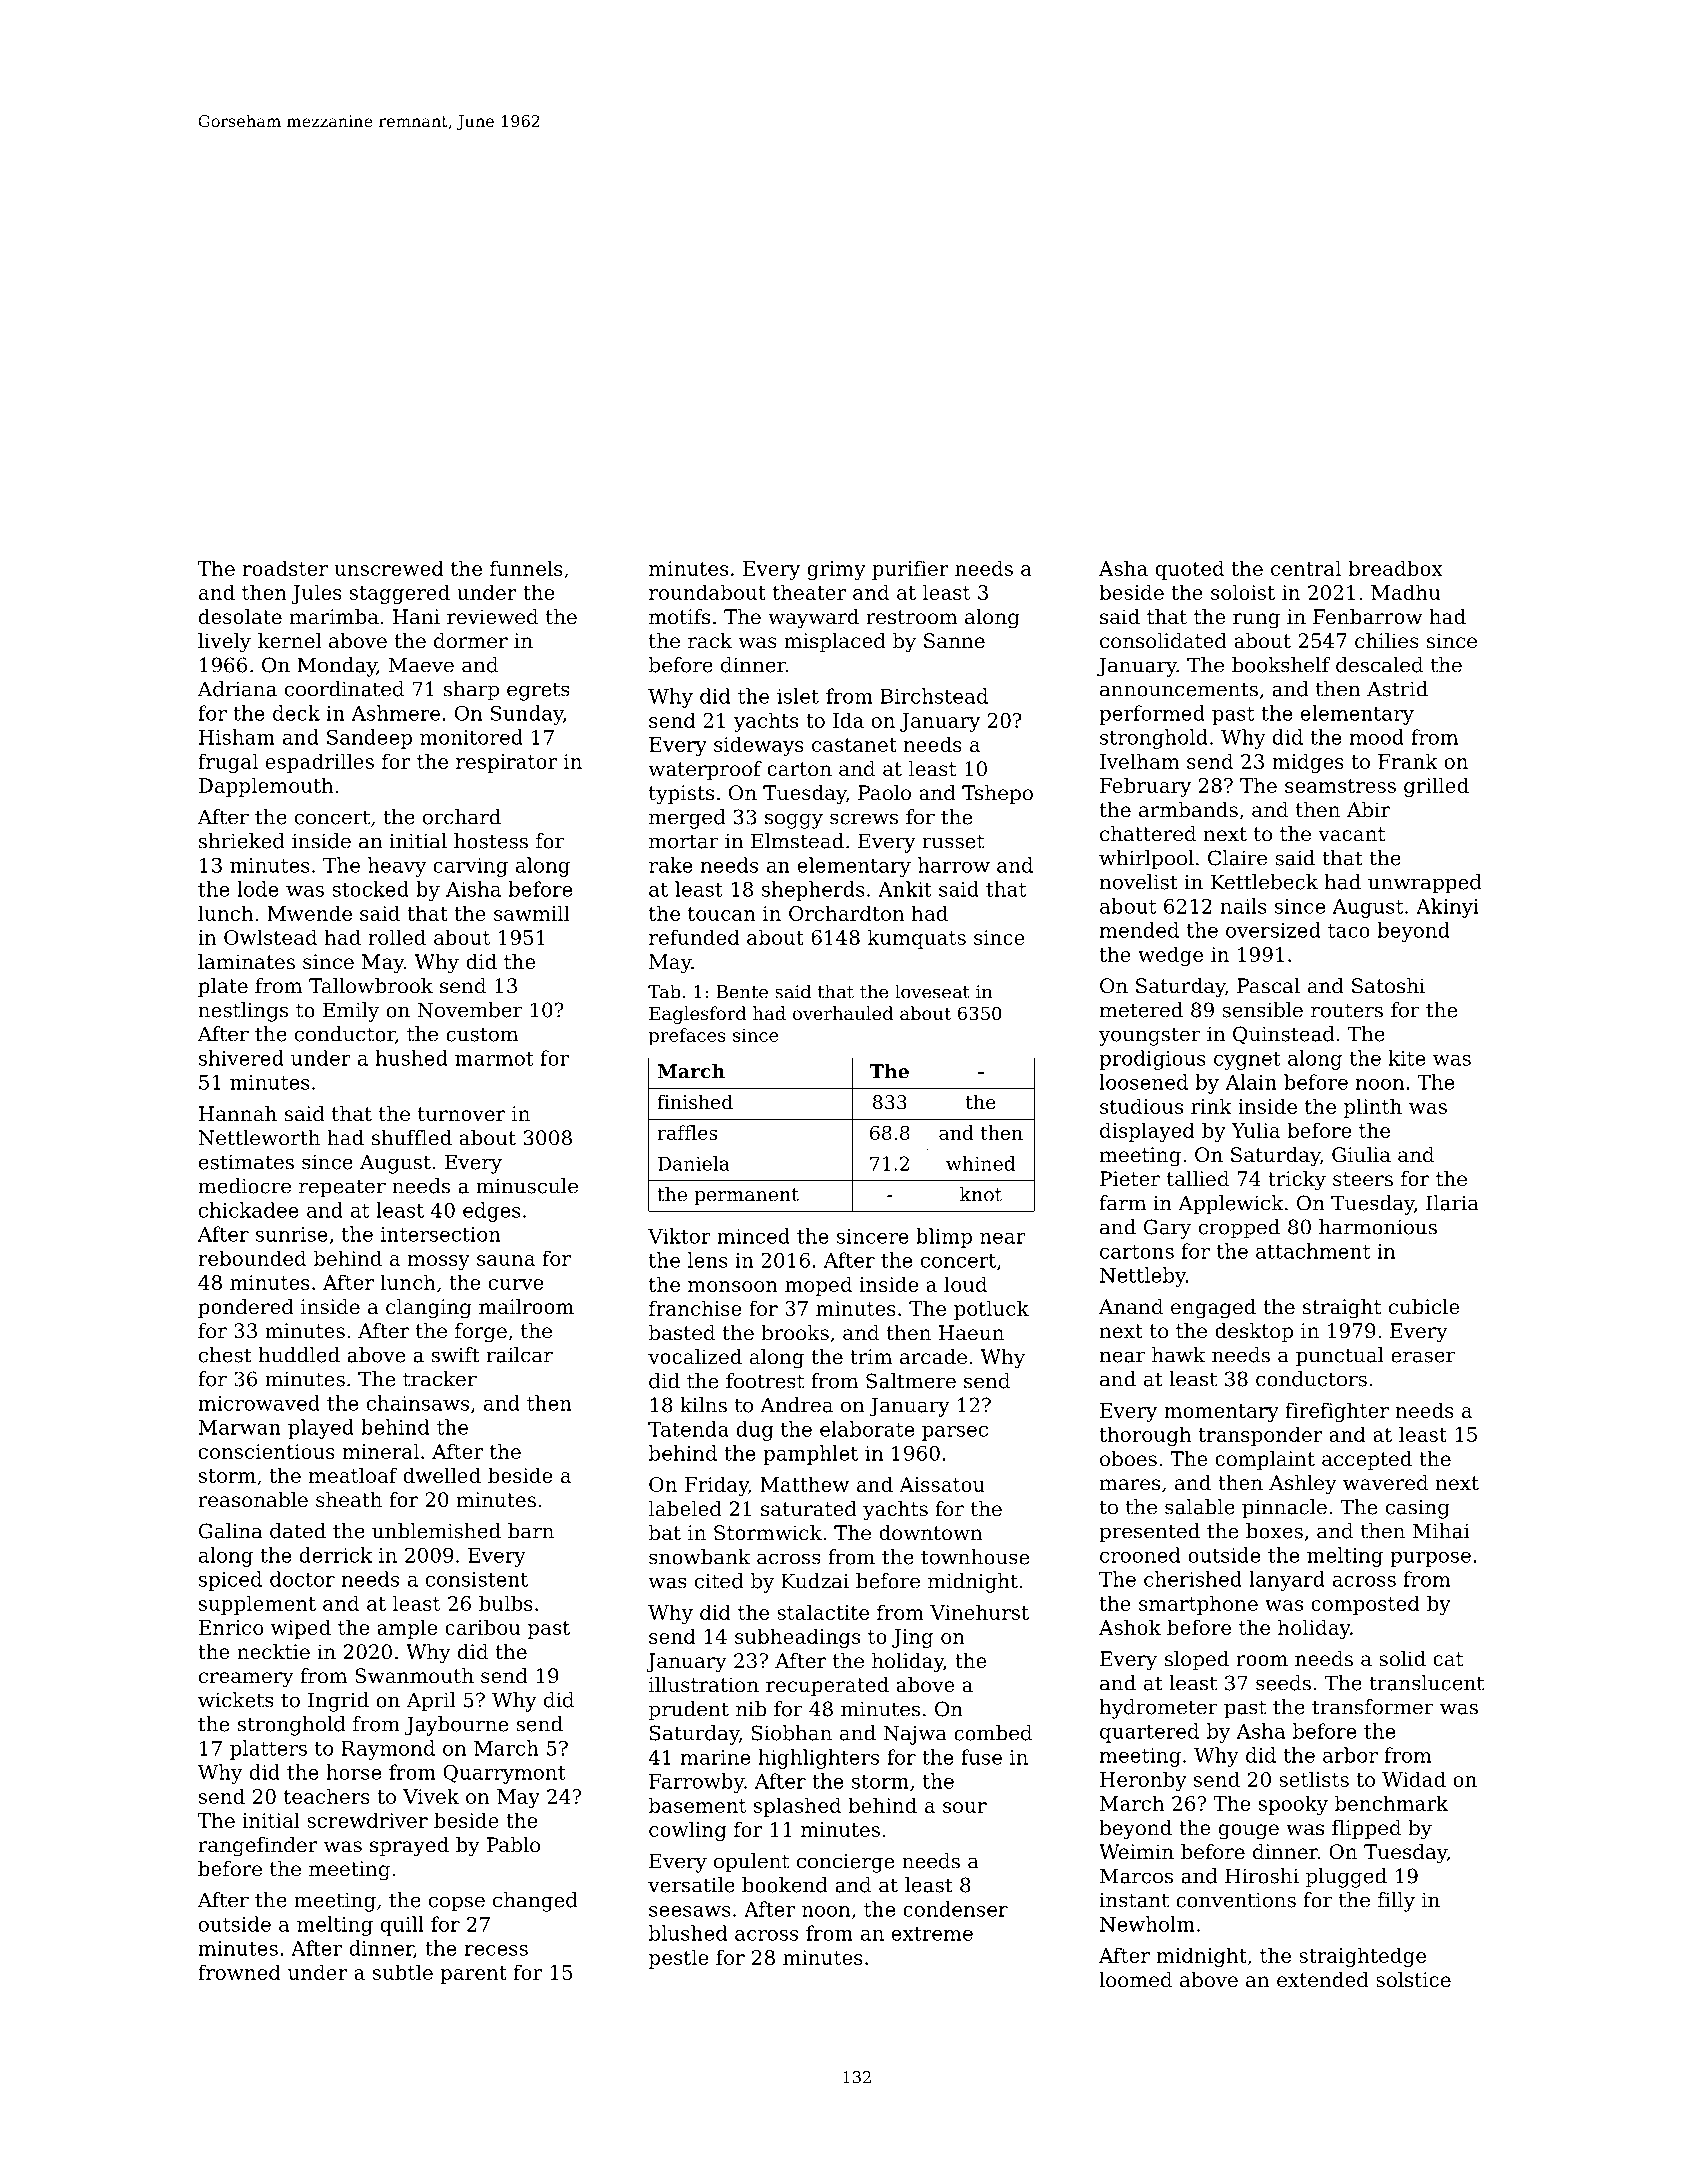 The image size is (1683, 2178). What do you see at coordinates (492, 1212) in the document?
I see `edges` at bounding box center [492, 1212].
